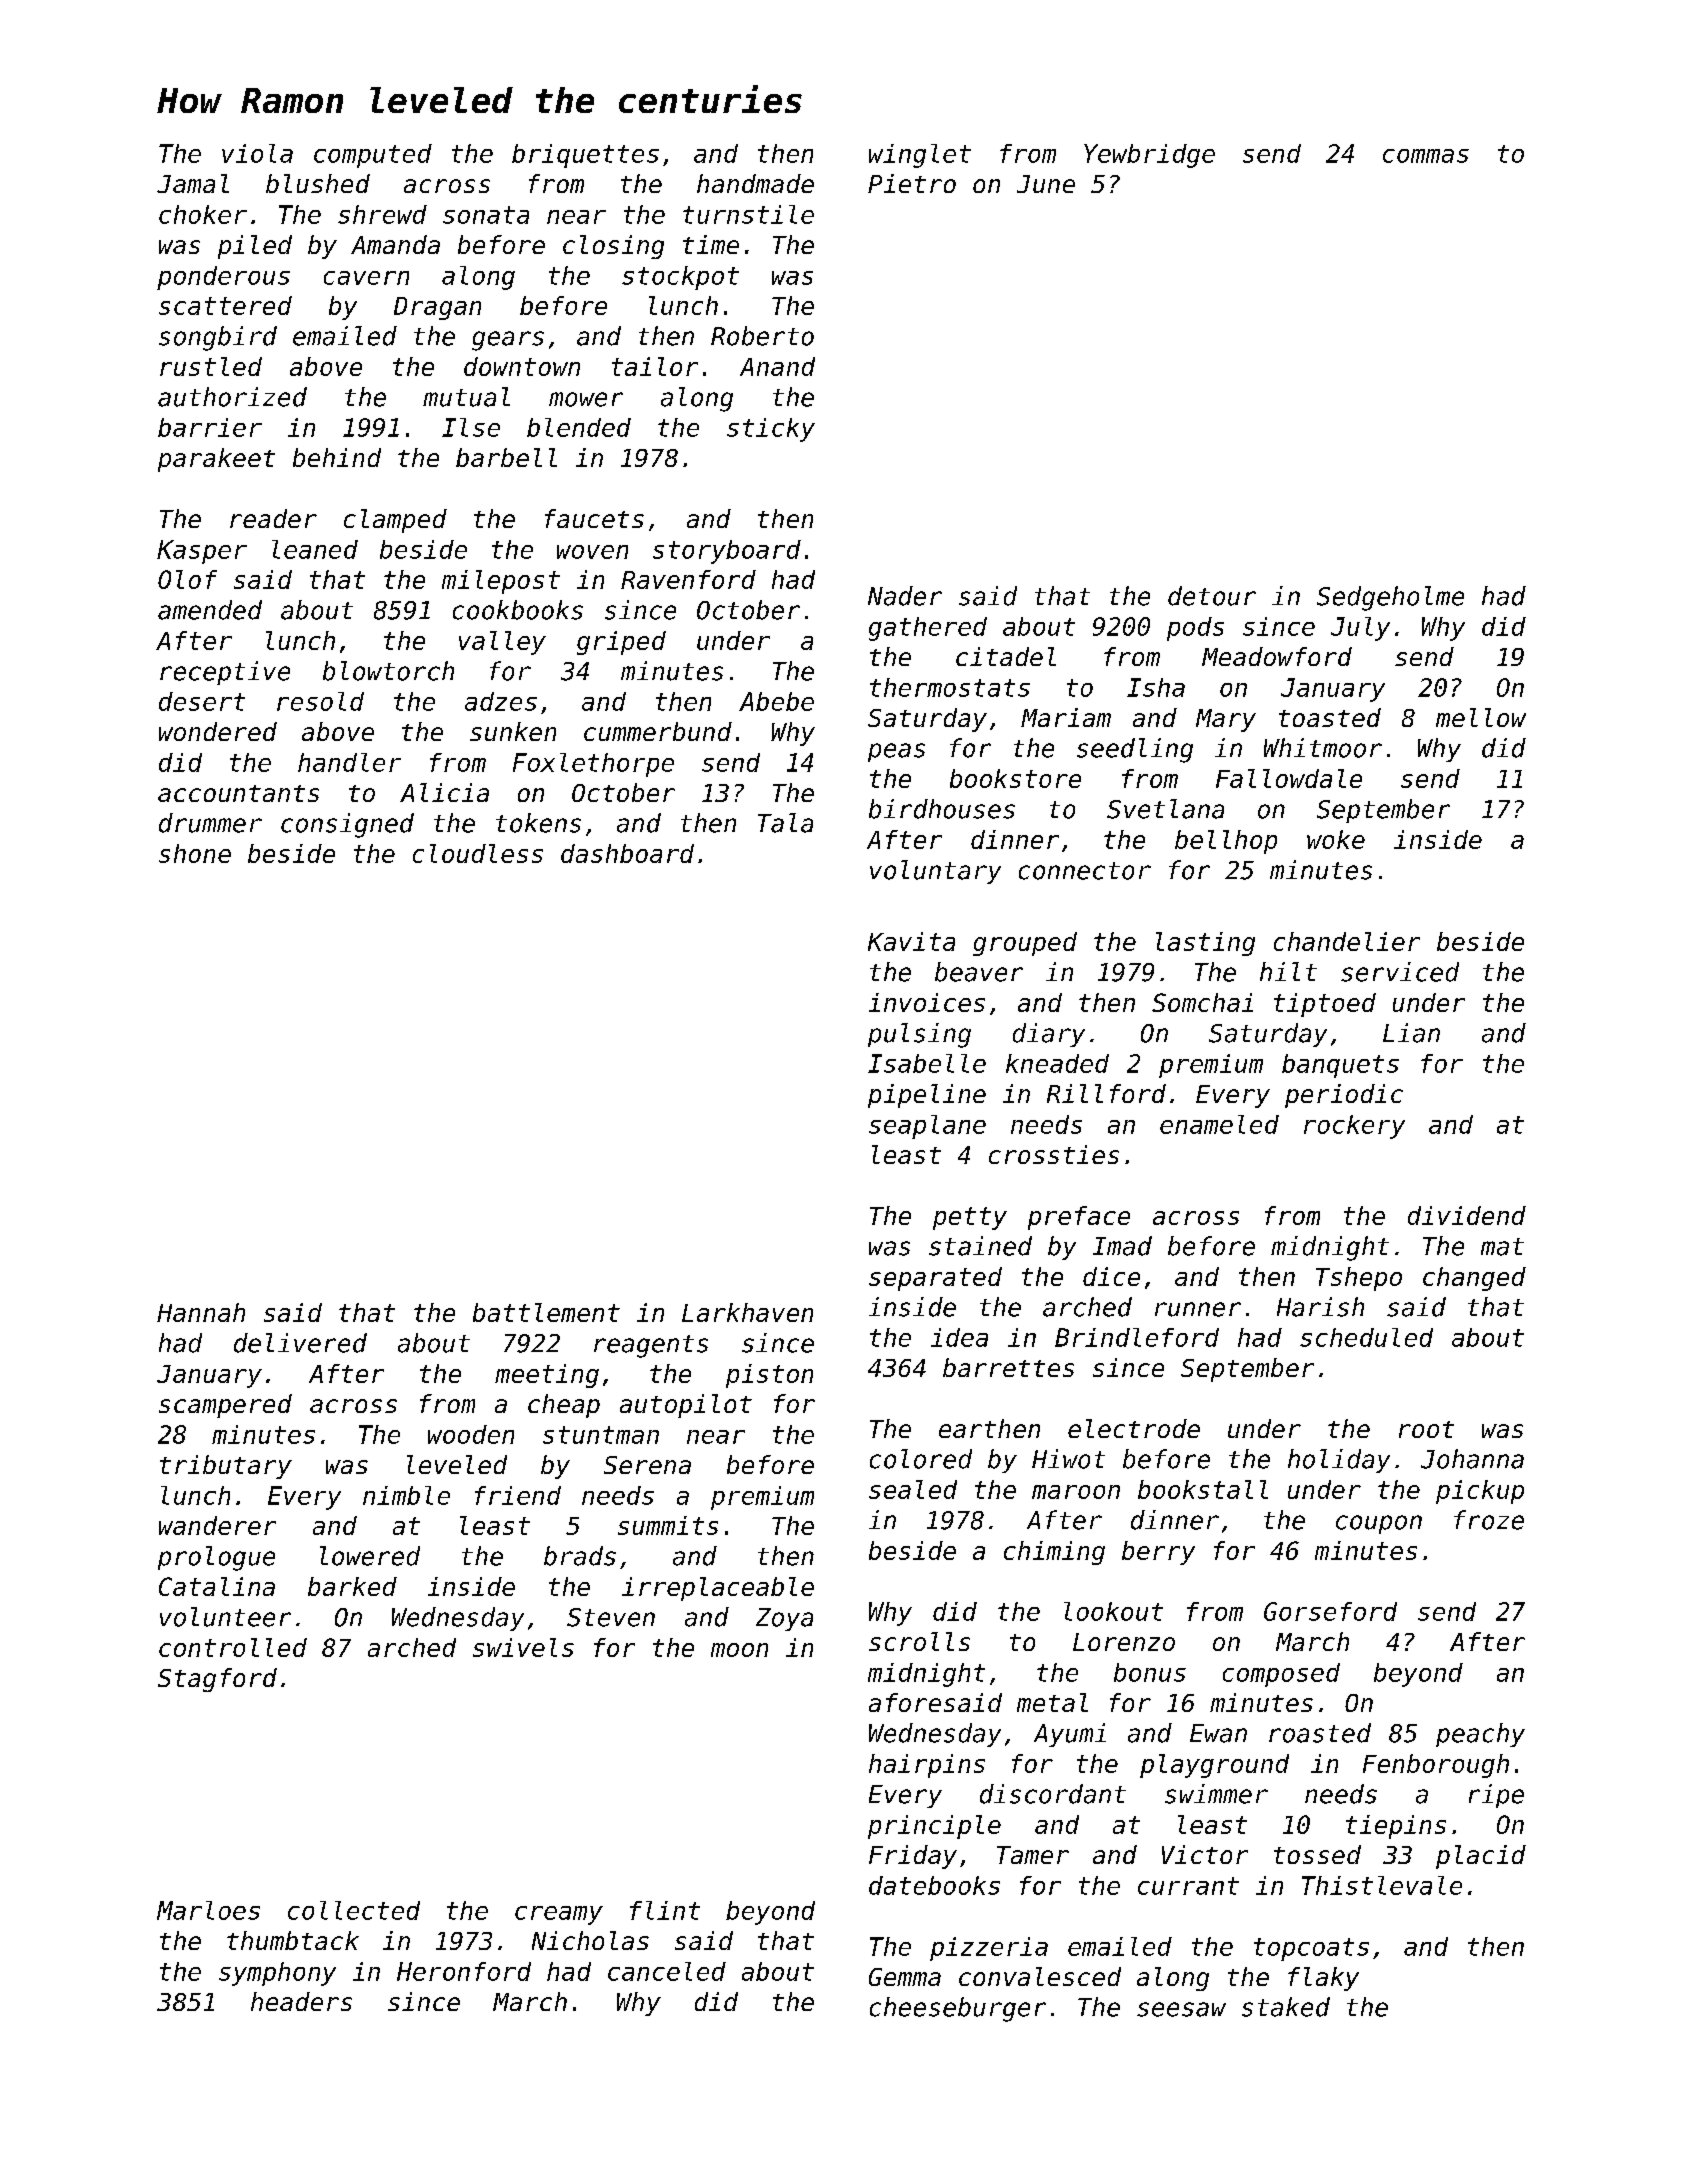 The width and height of the screenshot is (1683, 2178). Describe the element at coordinates (1426, 156) in the screenshot. I see `commas` at that location.
